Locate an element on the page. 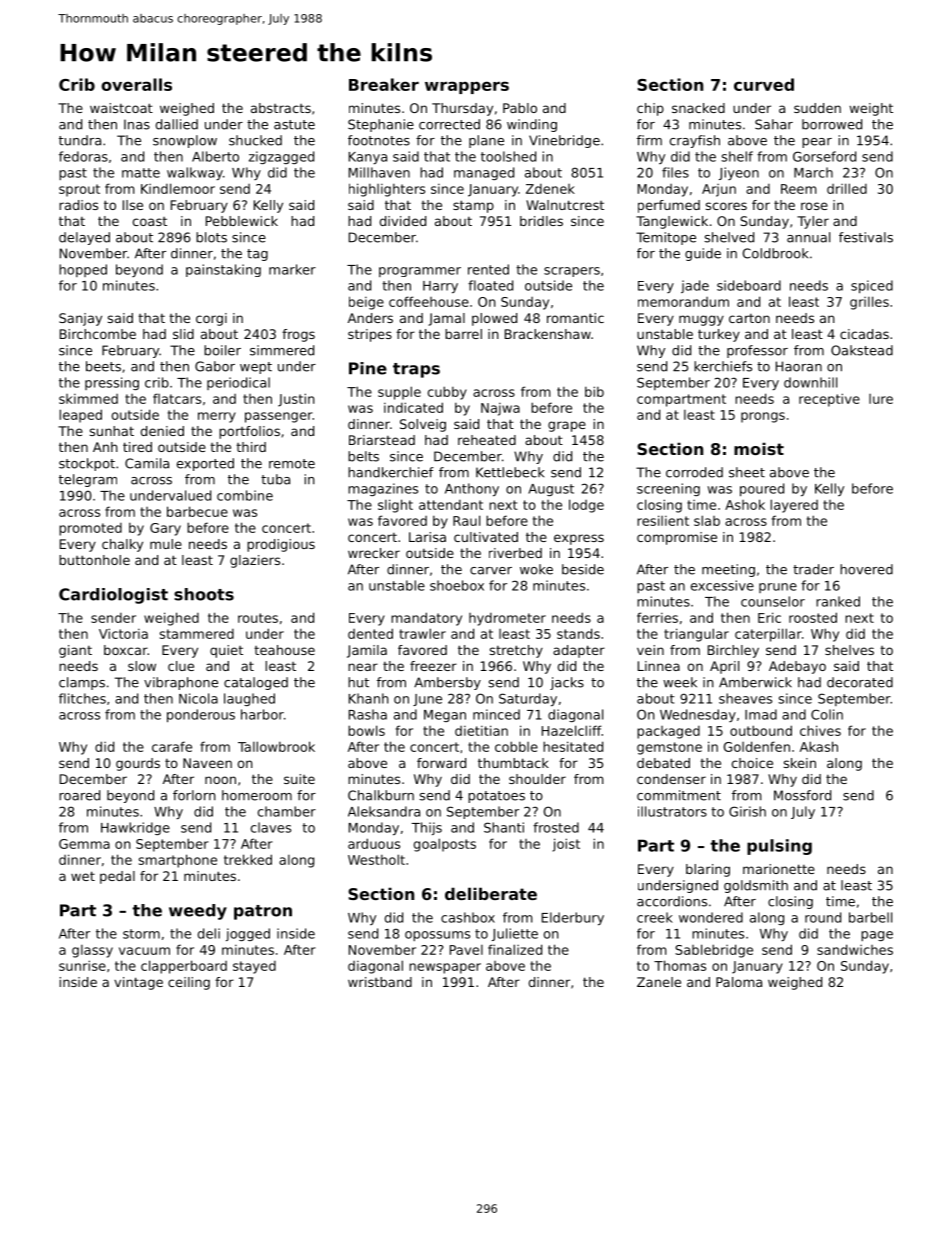 Image resolution: width=952 pixels, height=1233 pixels. forward is located at coordinates (441, 763).
